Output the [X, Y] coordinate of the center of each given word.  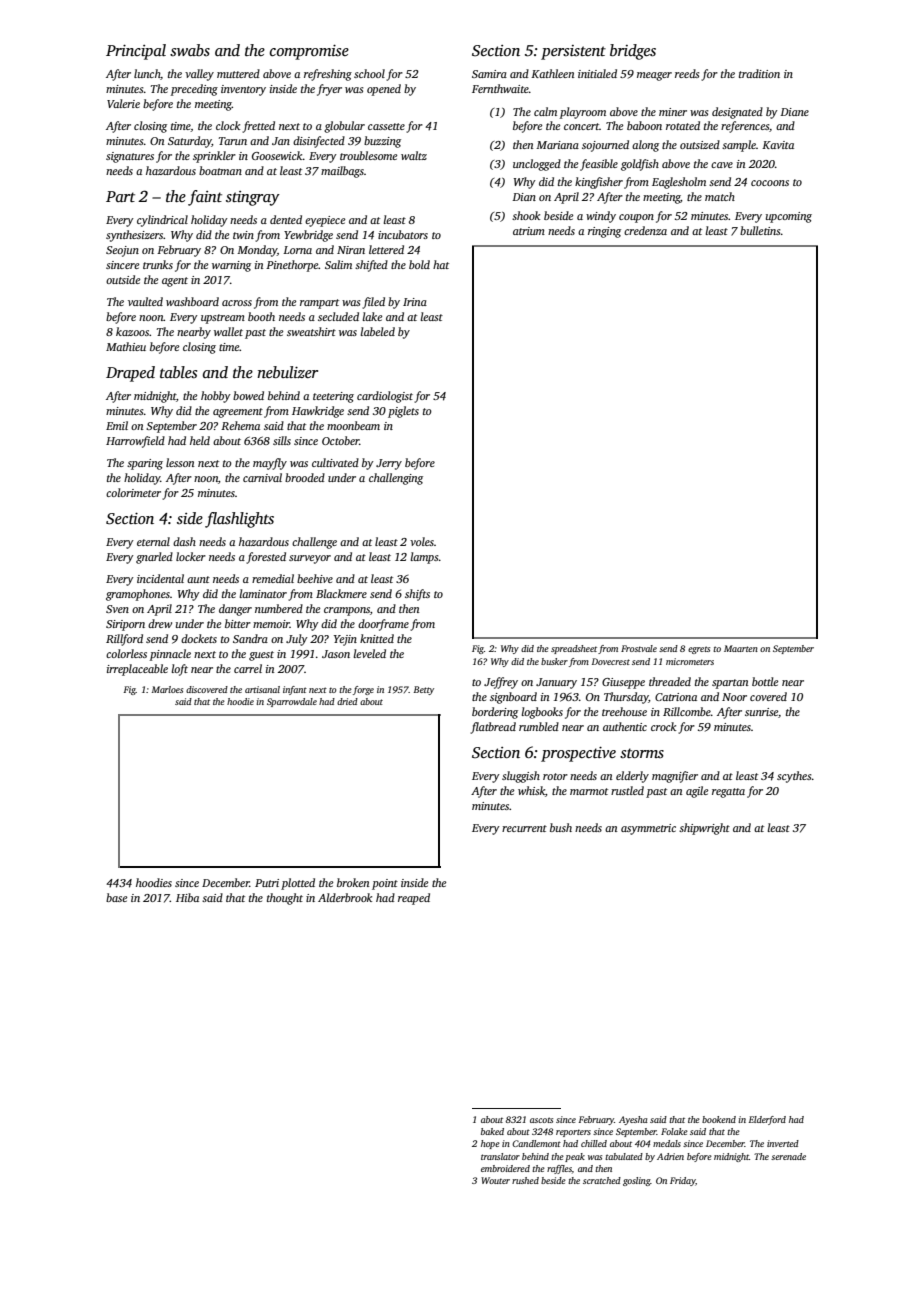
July [297, 640]
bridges [633, 52]
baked [492, 1131]
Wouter [495, 1180]
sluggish [521, 777]
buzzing [382, 142]
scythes [794, 777]
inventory [243, 90]
